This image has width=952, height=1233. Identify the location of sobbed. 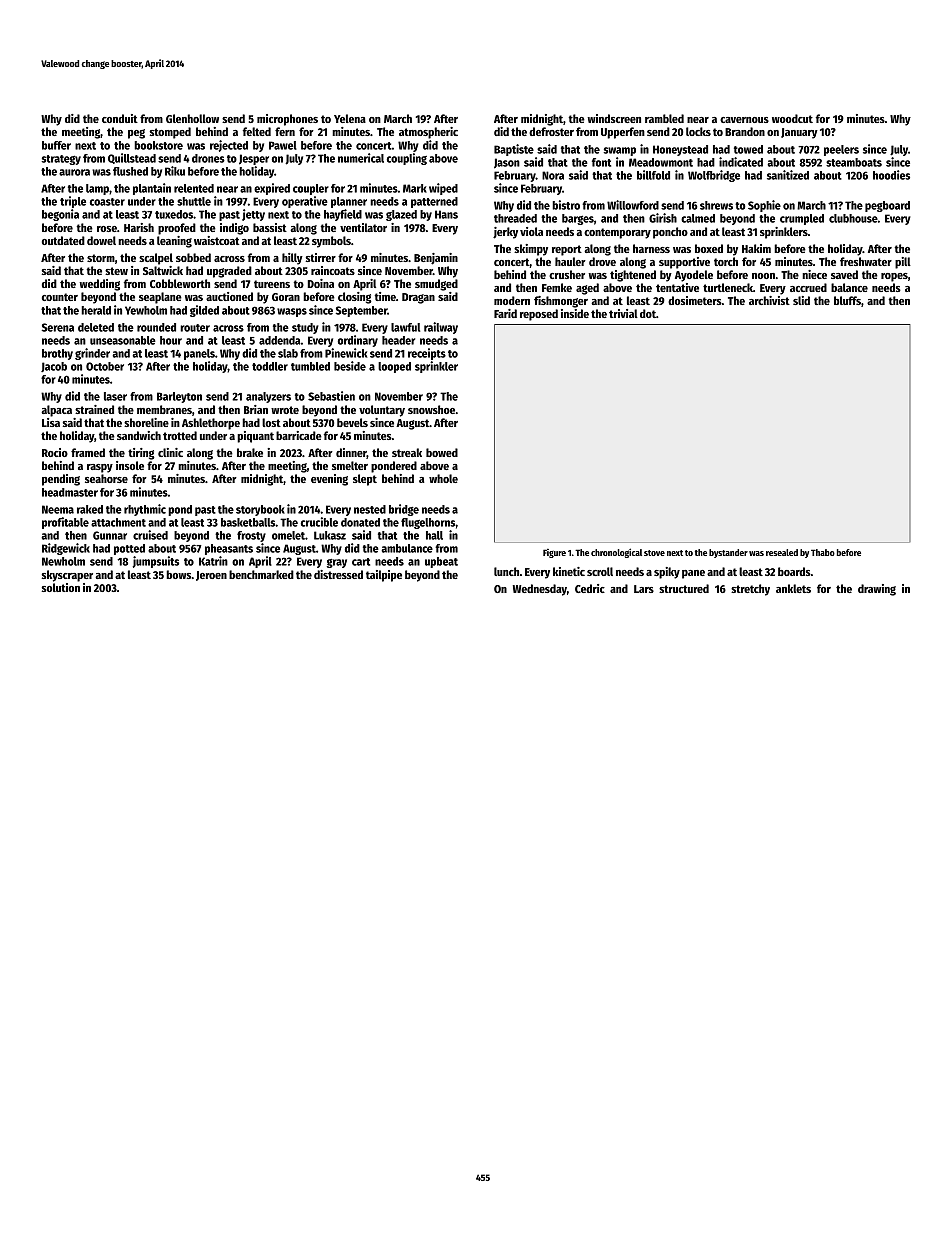
(193, 257).
